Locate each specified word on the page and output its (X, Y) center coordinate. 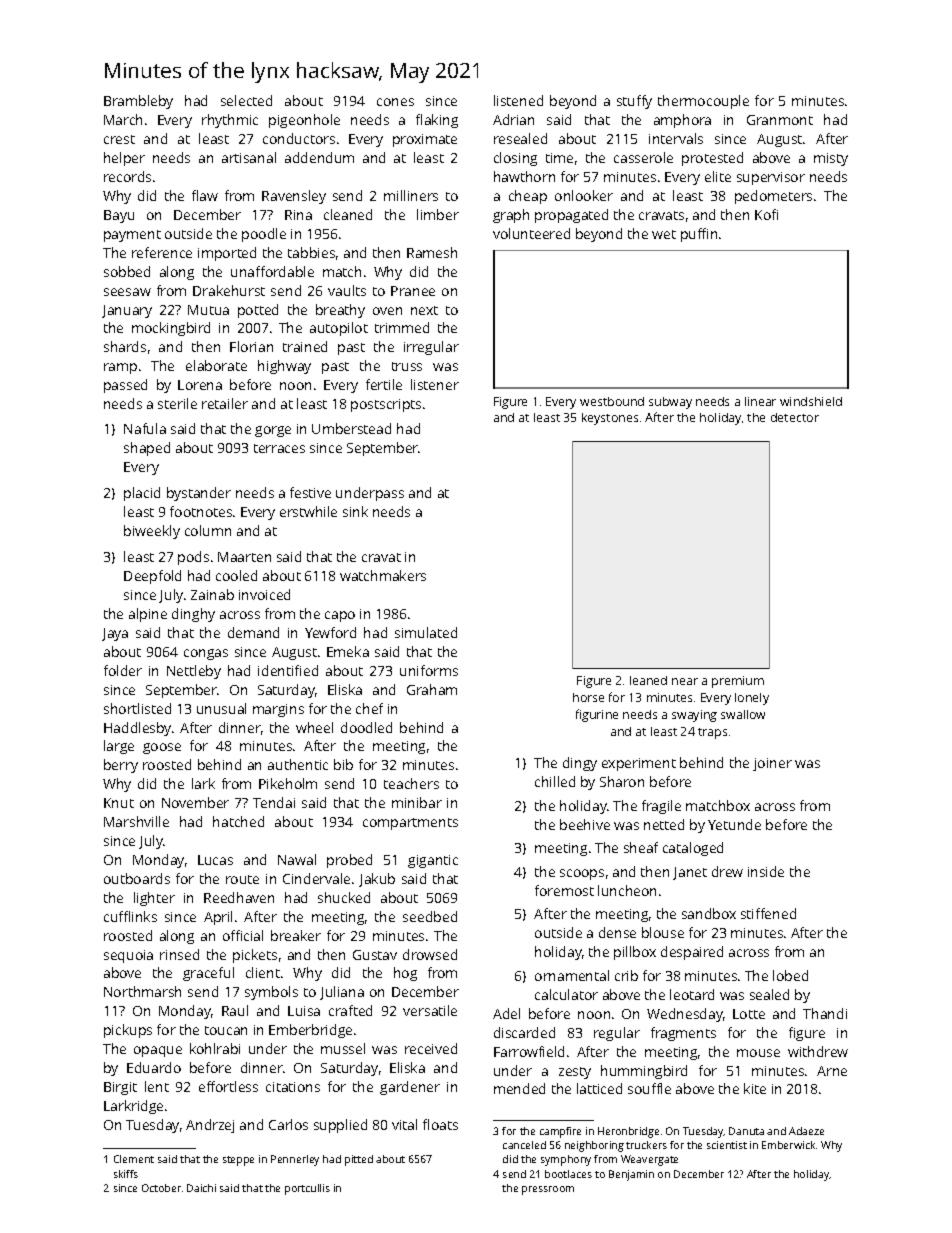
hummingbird (644, 1072)
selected (246, 100)
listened (518, 100)
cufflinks (130, 916)
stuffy (634, 102)
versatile (430, 1010)
